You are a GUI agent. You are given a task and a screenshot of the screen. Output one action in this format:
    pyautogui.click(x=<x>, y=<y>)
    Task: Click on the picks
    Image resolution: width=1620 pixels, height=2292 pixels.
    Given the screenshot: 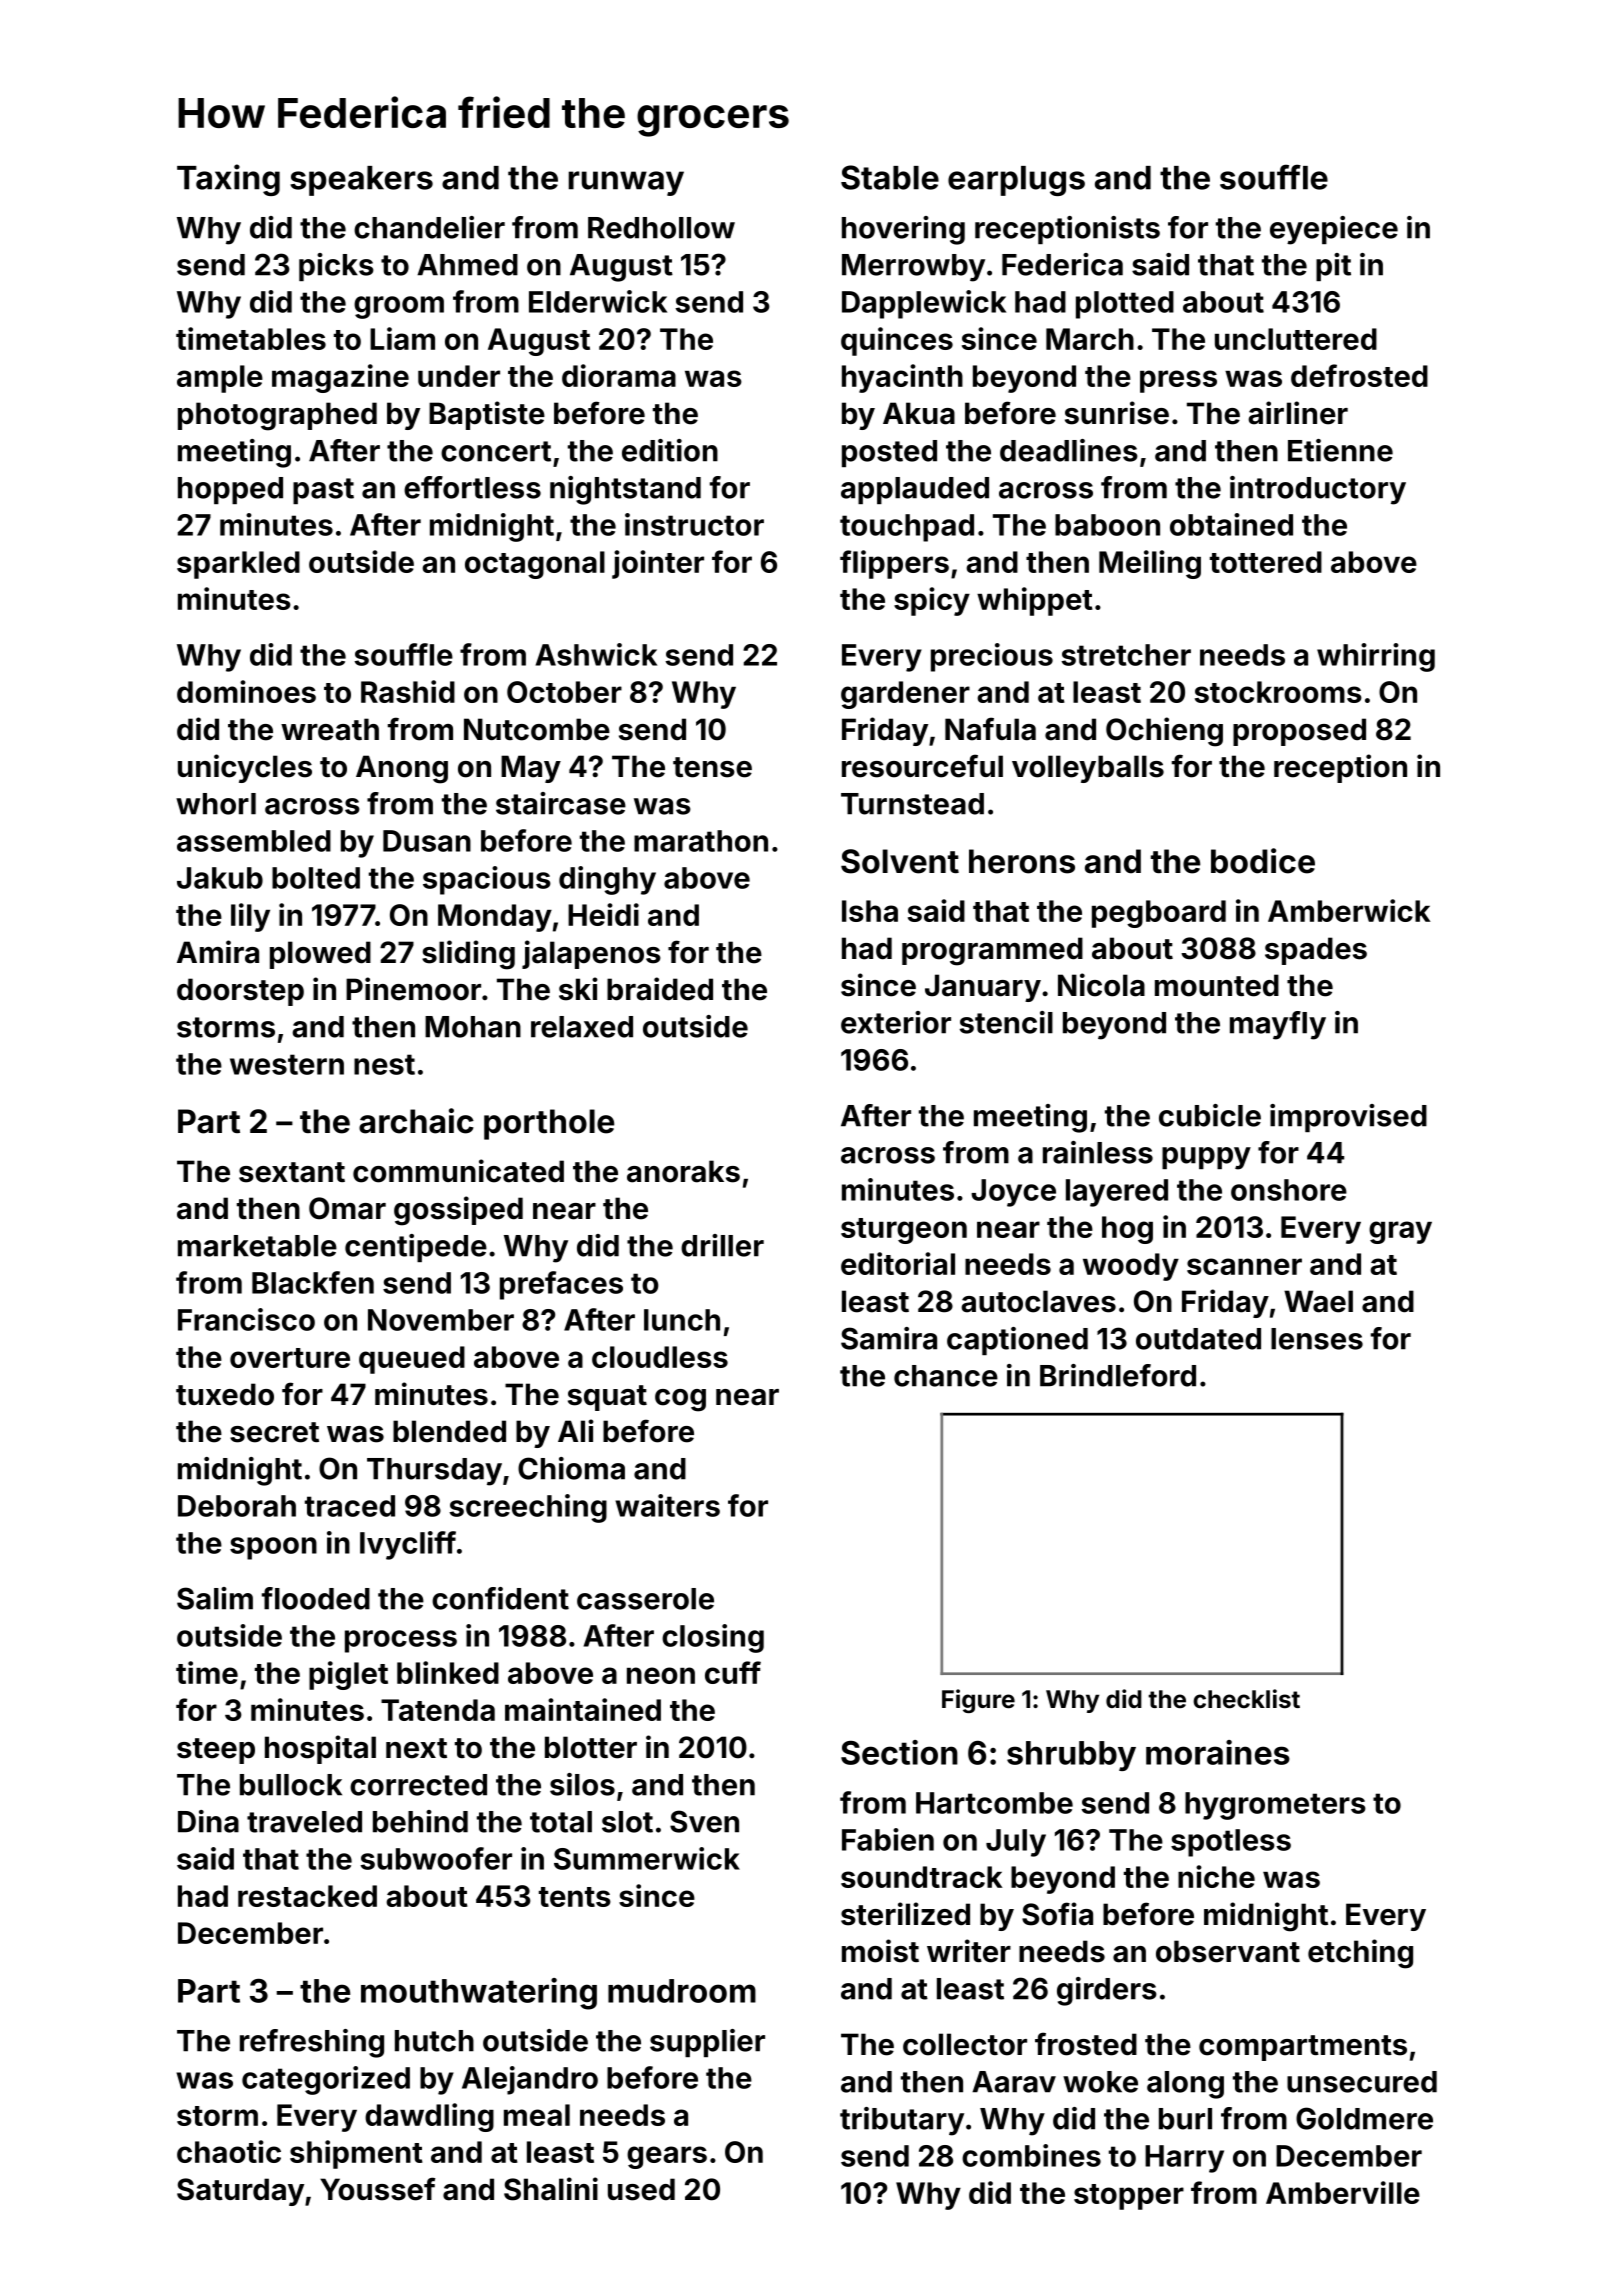 What is the action you would take?
    pyautogui.click(x=336, y=267)
